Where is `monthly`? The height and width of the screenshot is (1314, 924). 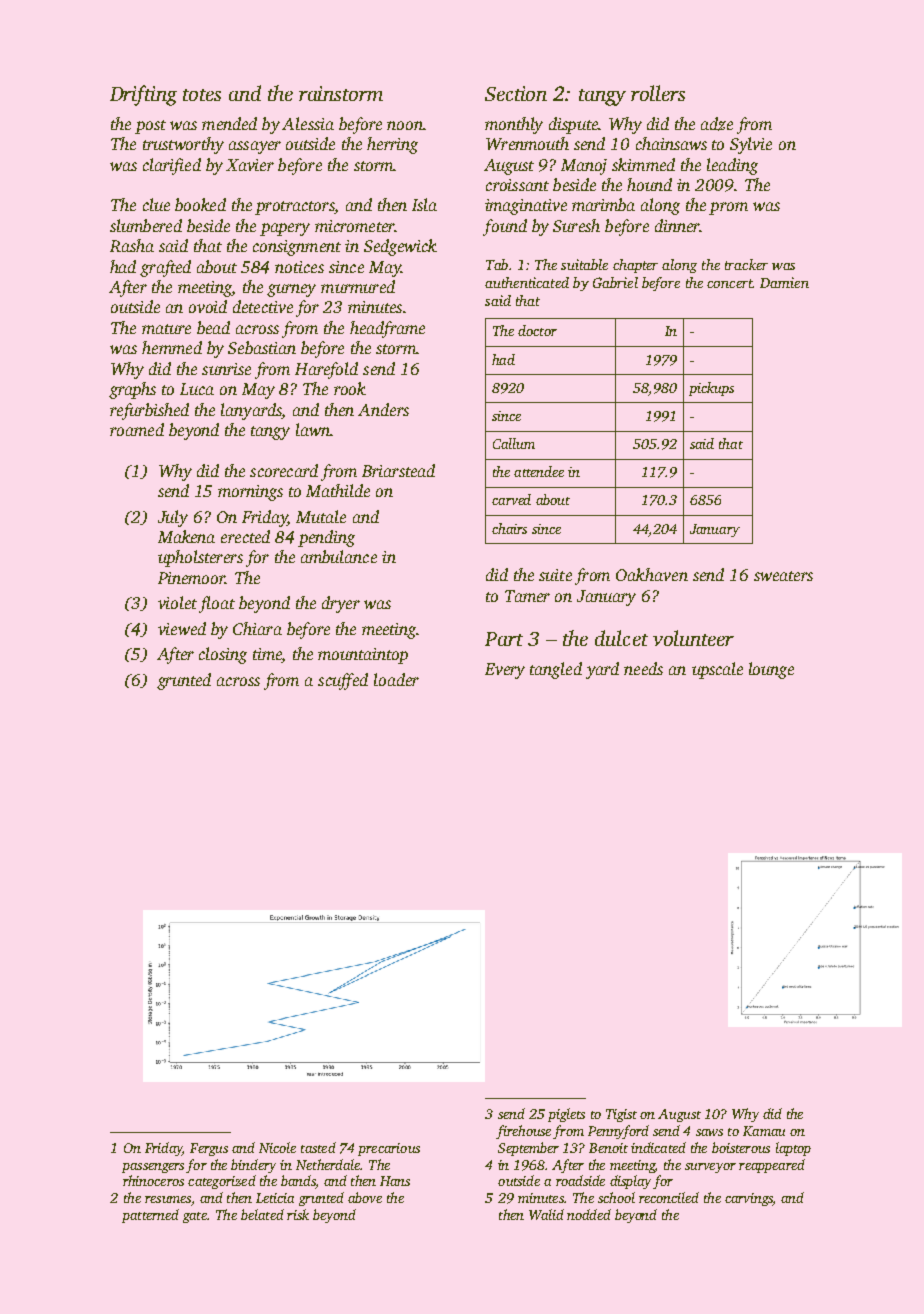 monthly is located at coordinates (514, 125).
